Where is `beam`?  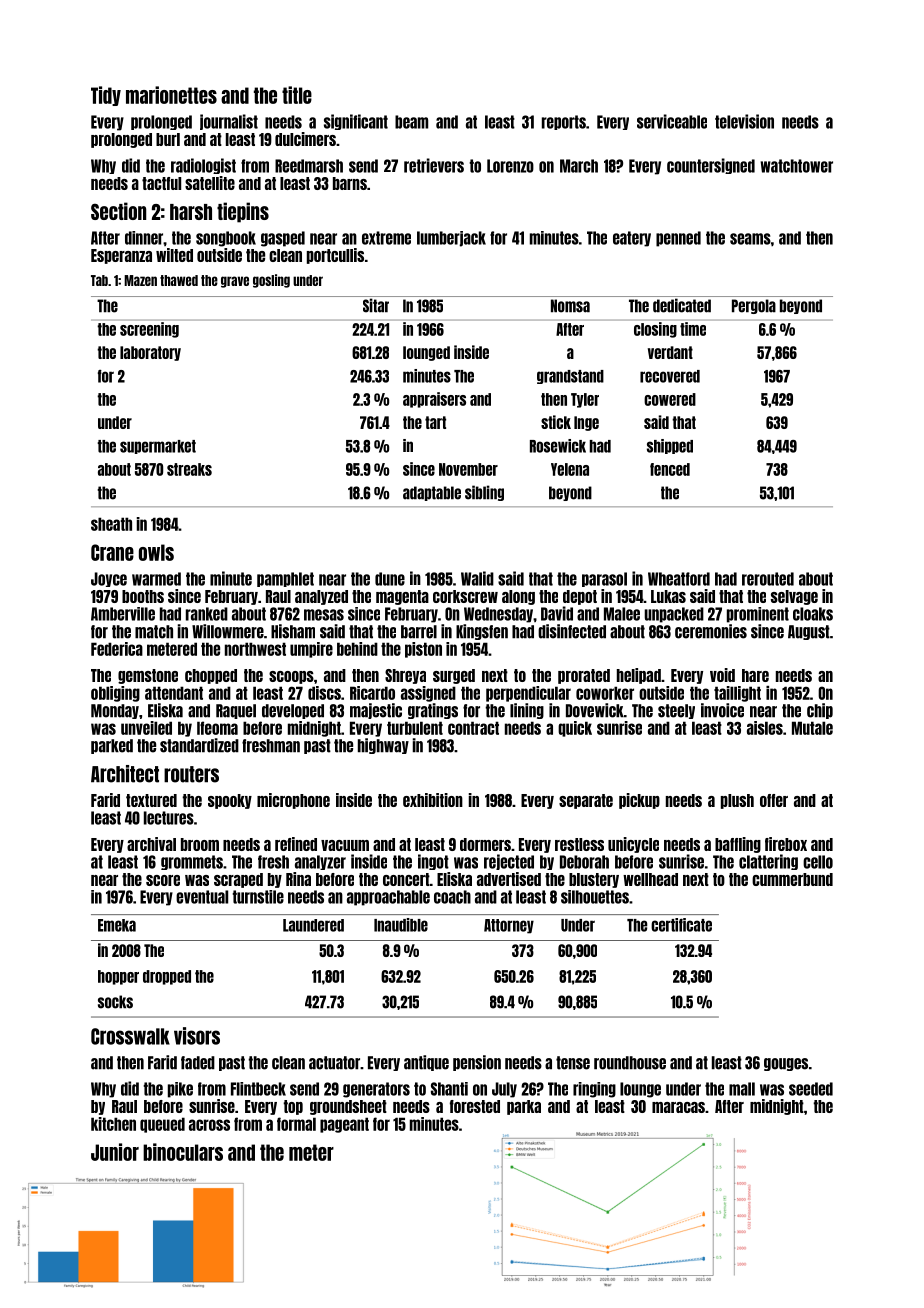
beam is located at coordinates (411, 122).
